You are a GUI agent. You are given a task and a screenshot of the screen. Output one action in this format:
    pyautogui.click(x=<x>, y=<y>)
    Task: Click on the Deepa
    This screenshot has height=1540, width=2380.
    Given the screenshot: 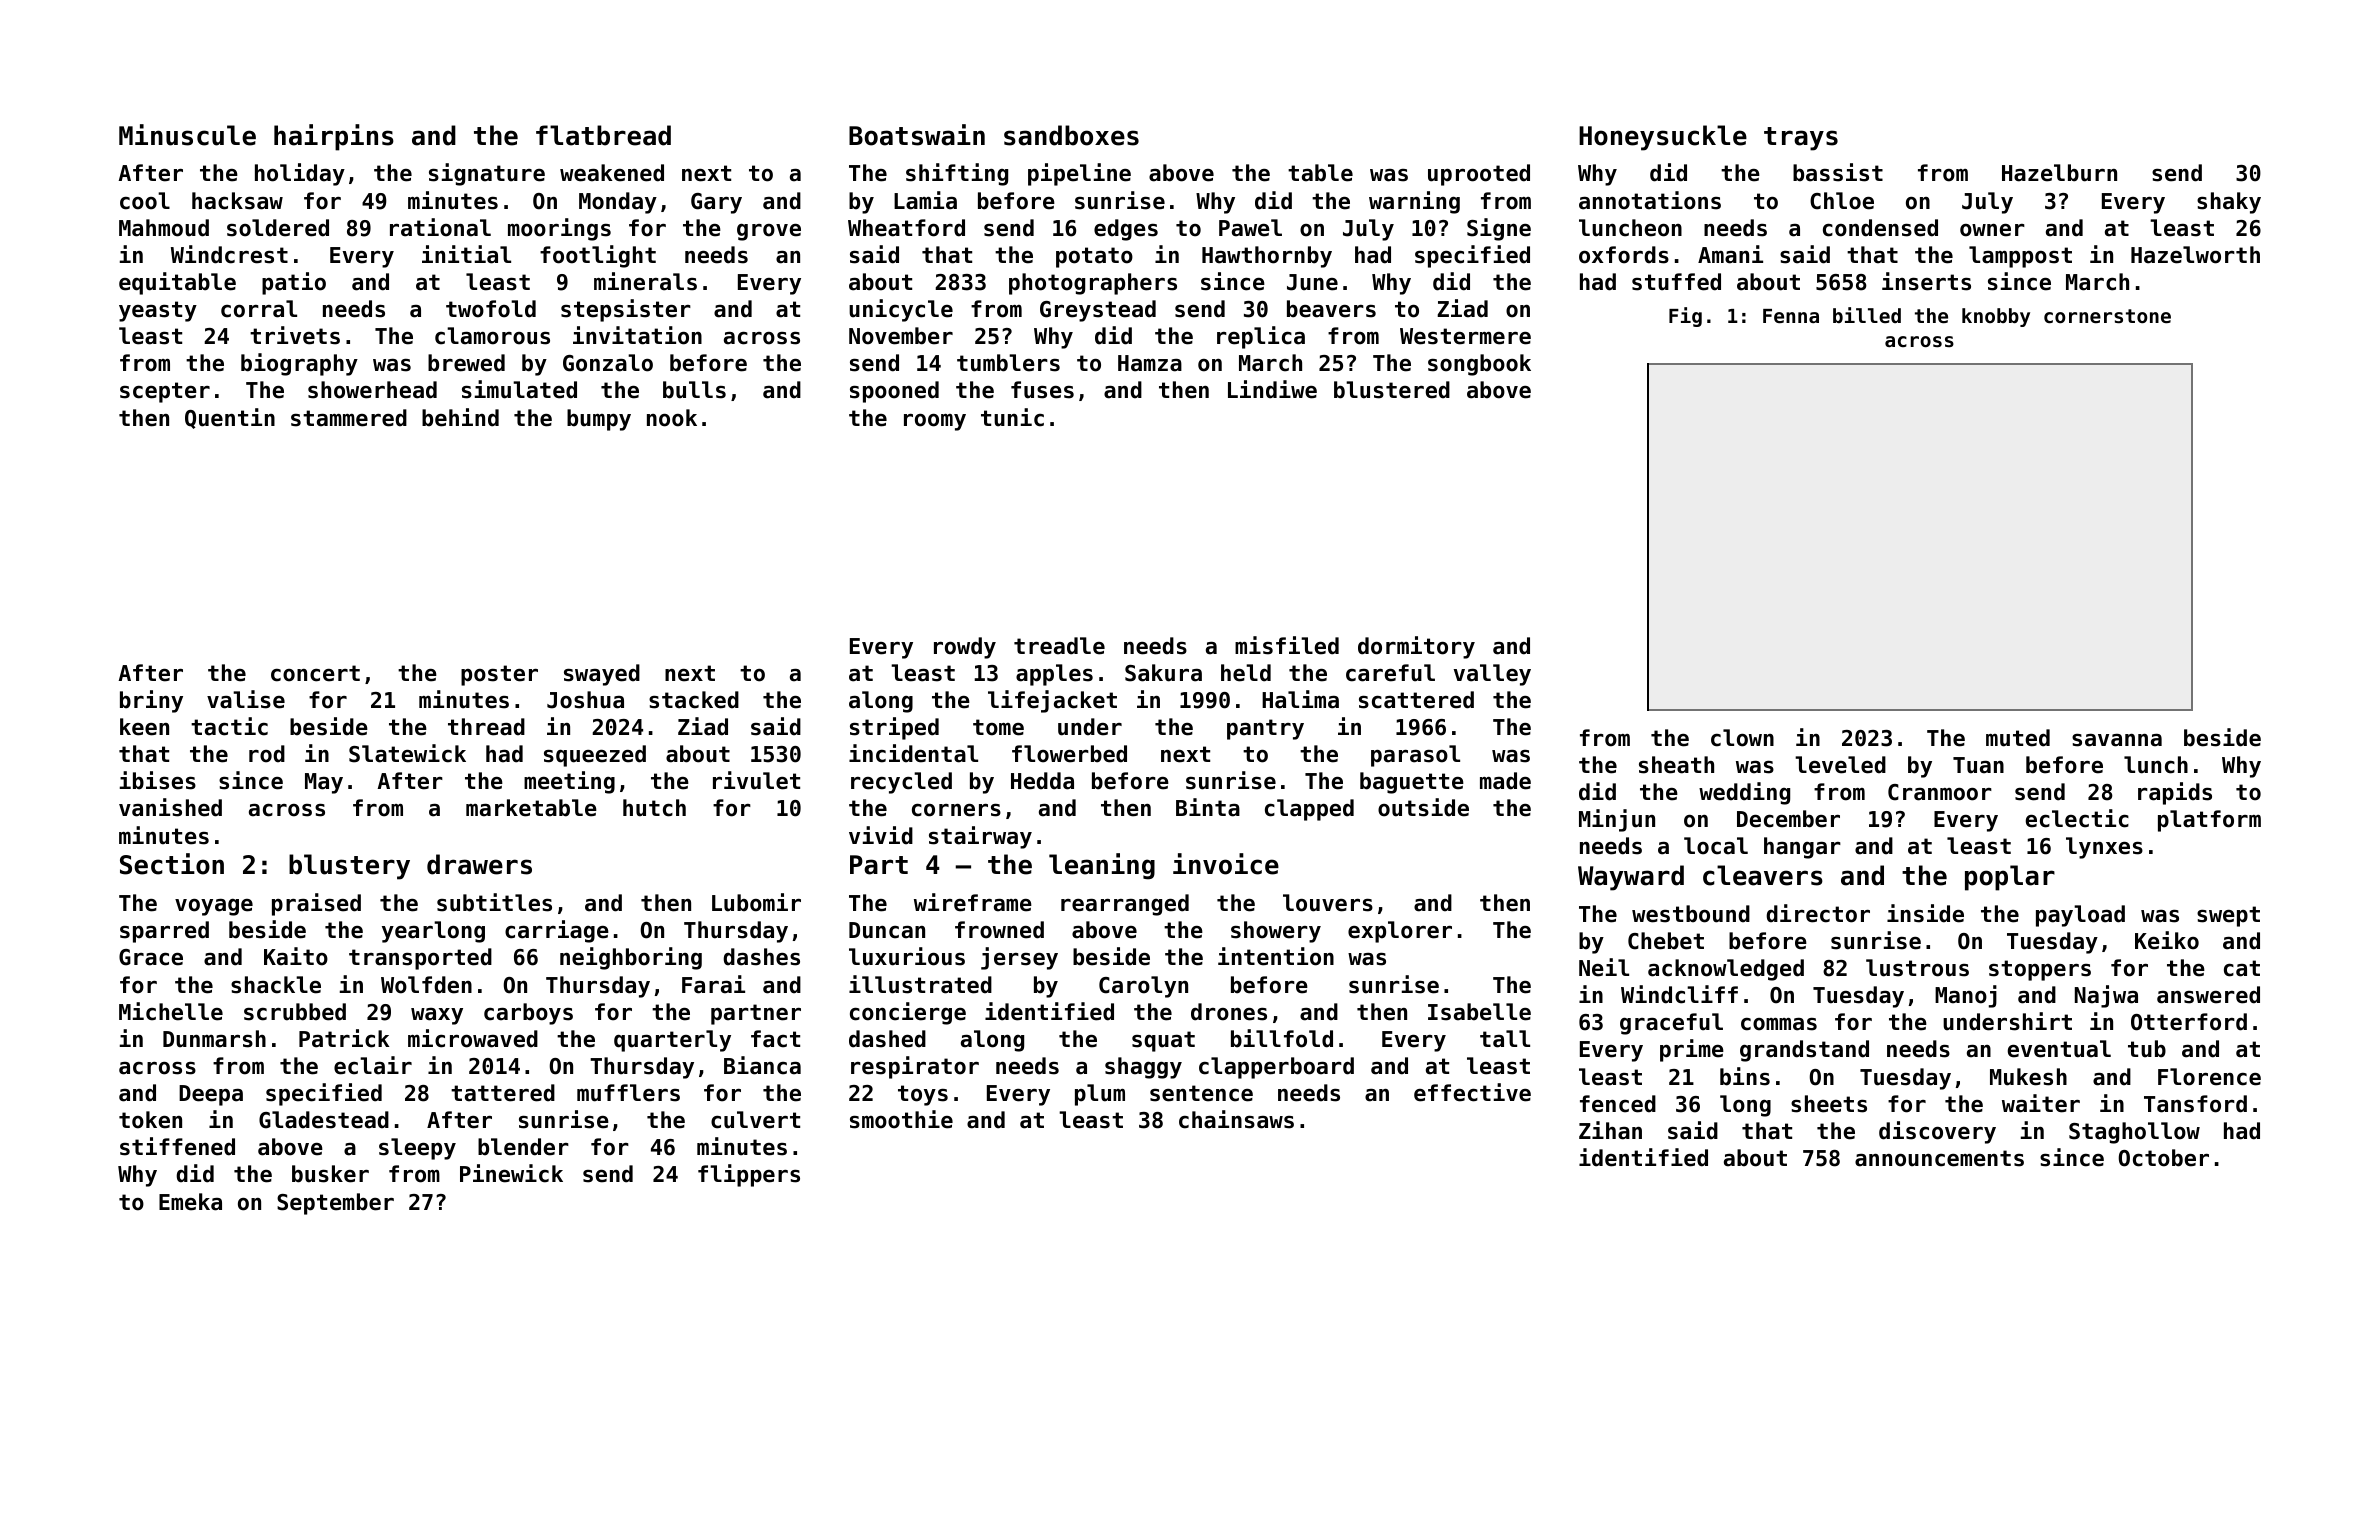 What is the action you would take?
    pyautogui.click(x=211, y=1095)
